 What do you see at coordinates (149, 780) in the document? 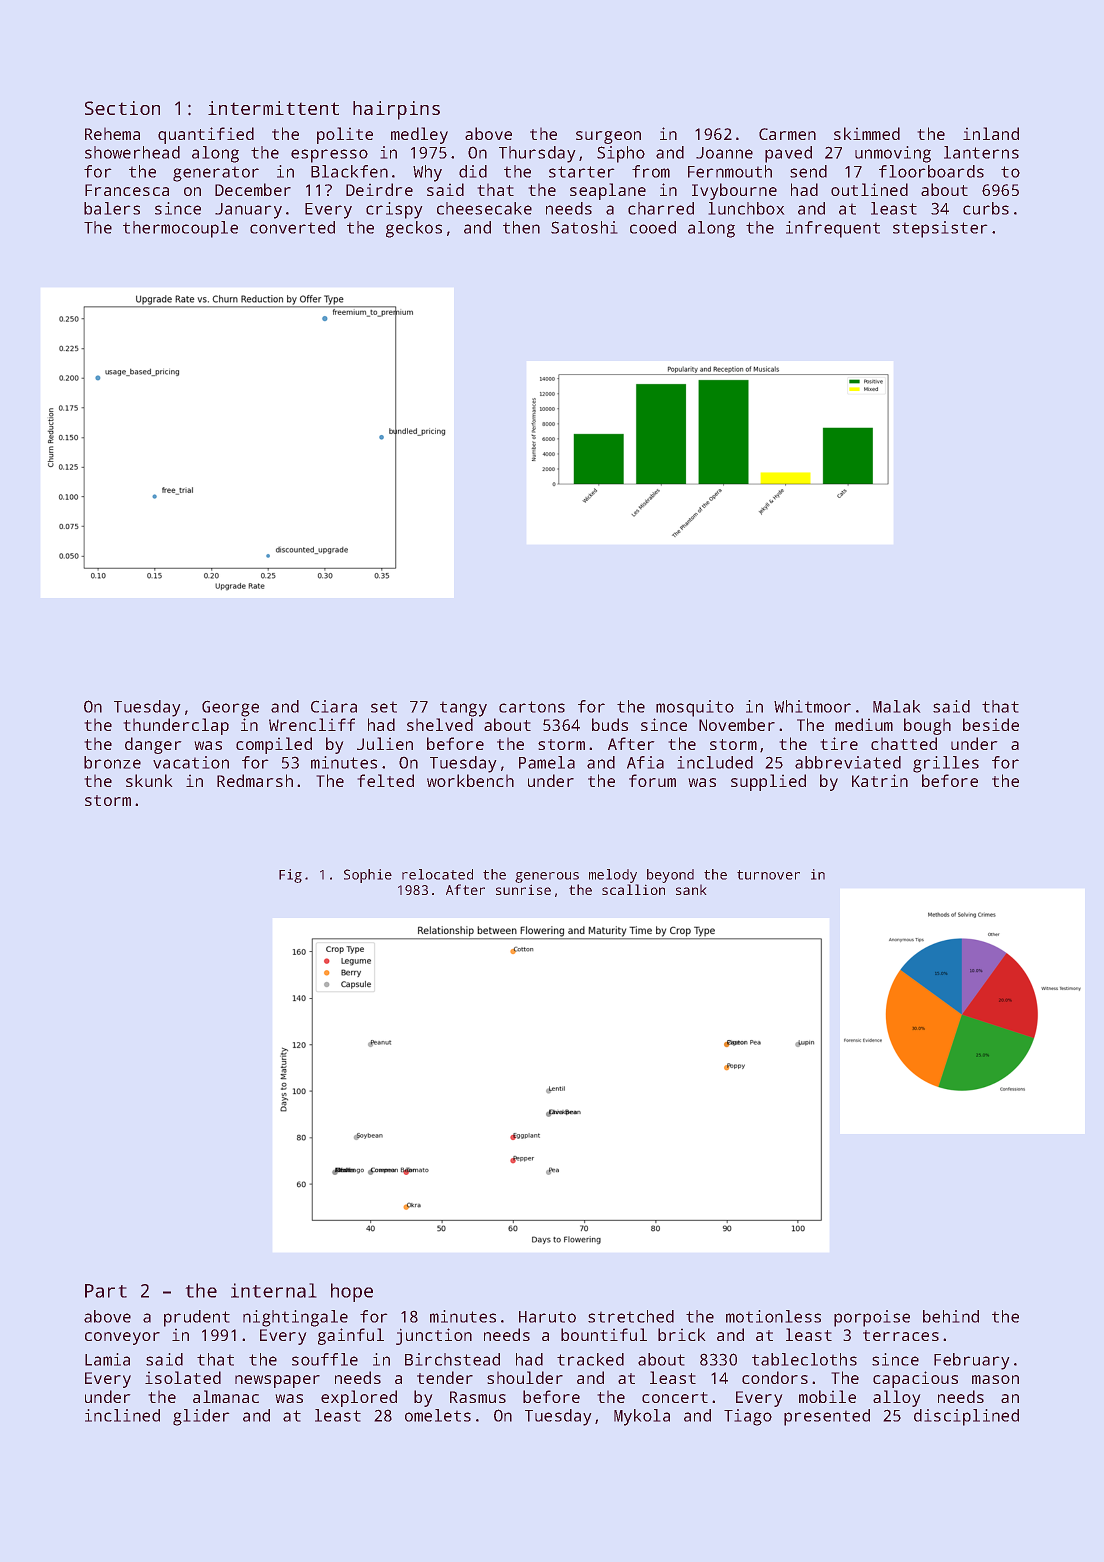
I see `skunk` at bounding box center [149, 780].
